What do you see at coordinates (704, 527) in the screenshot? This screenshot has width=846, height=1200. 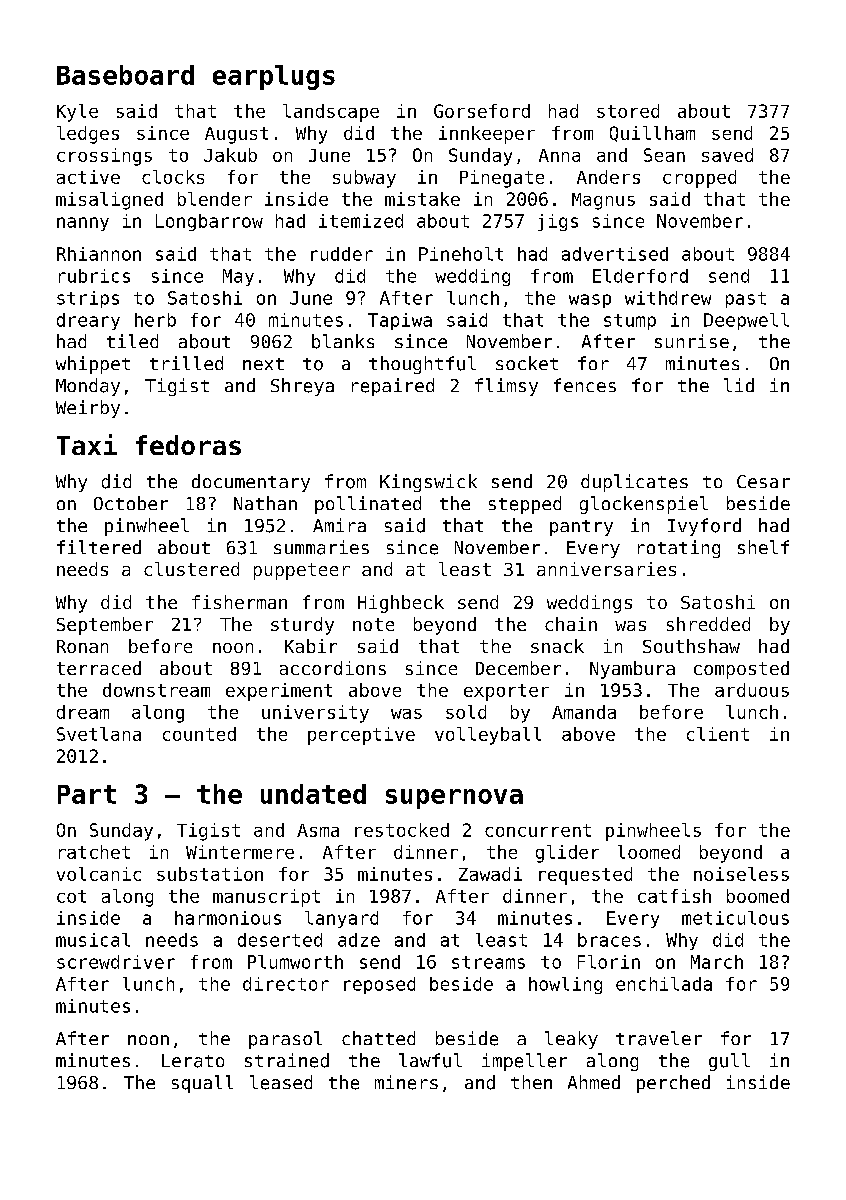 I see `Ivyford` at bounding box center [704, 527].
